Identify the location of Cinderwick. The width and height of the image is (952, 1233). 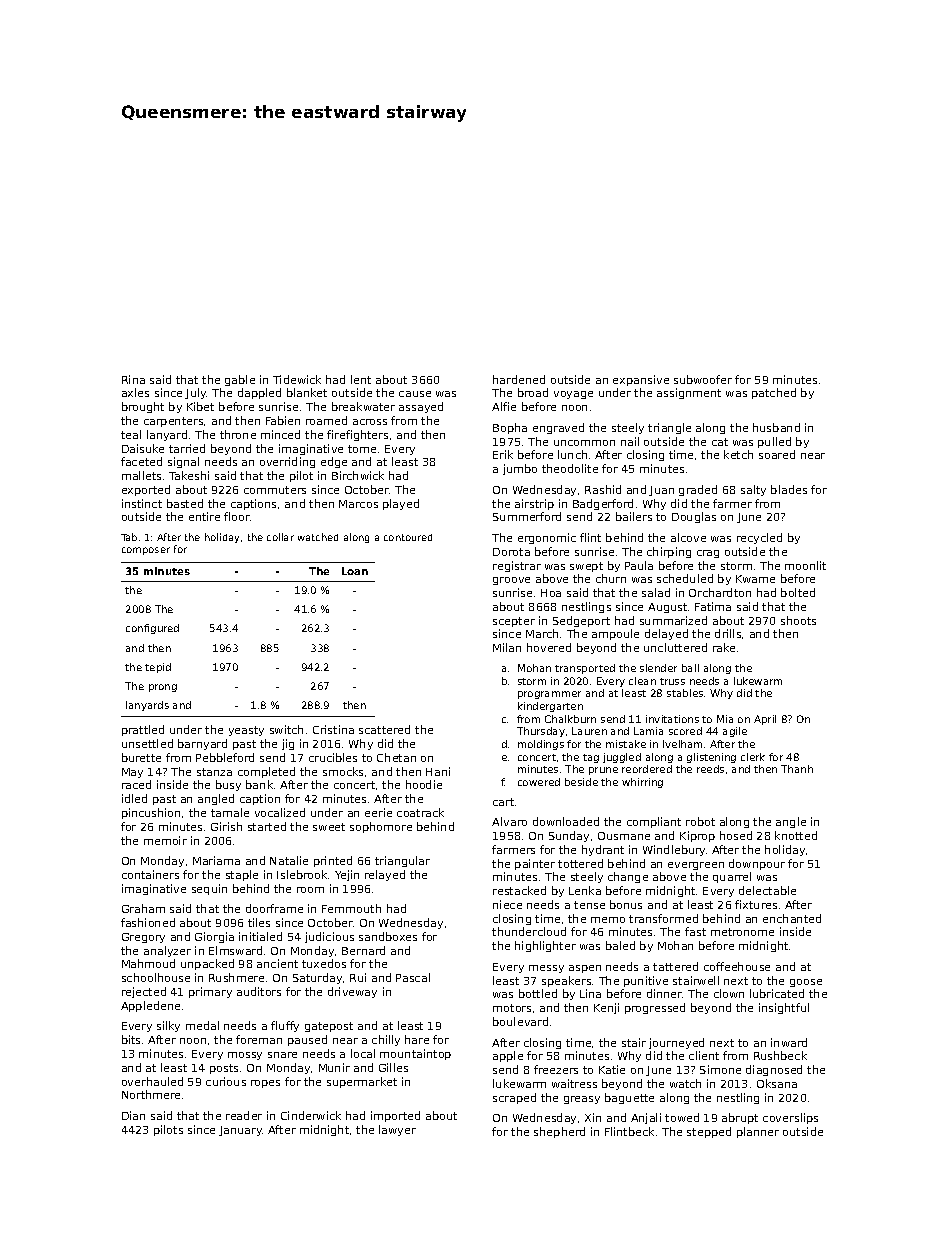
(311, 1115).
